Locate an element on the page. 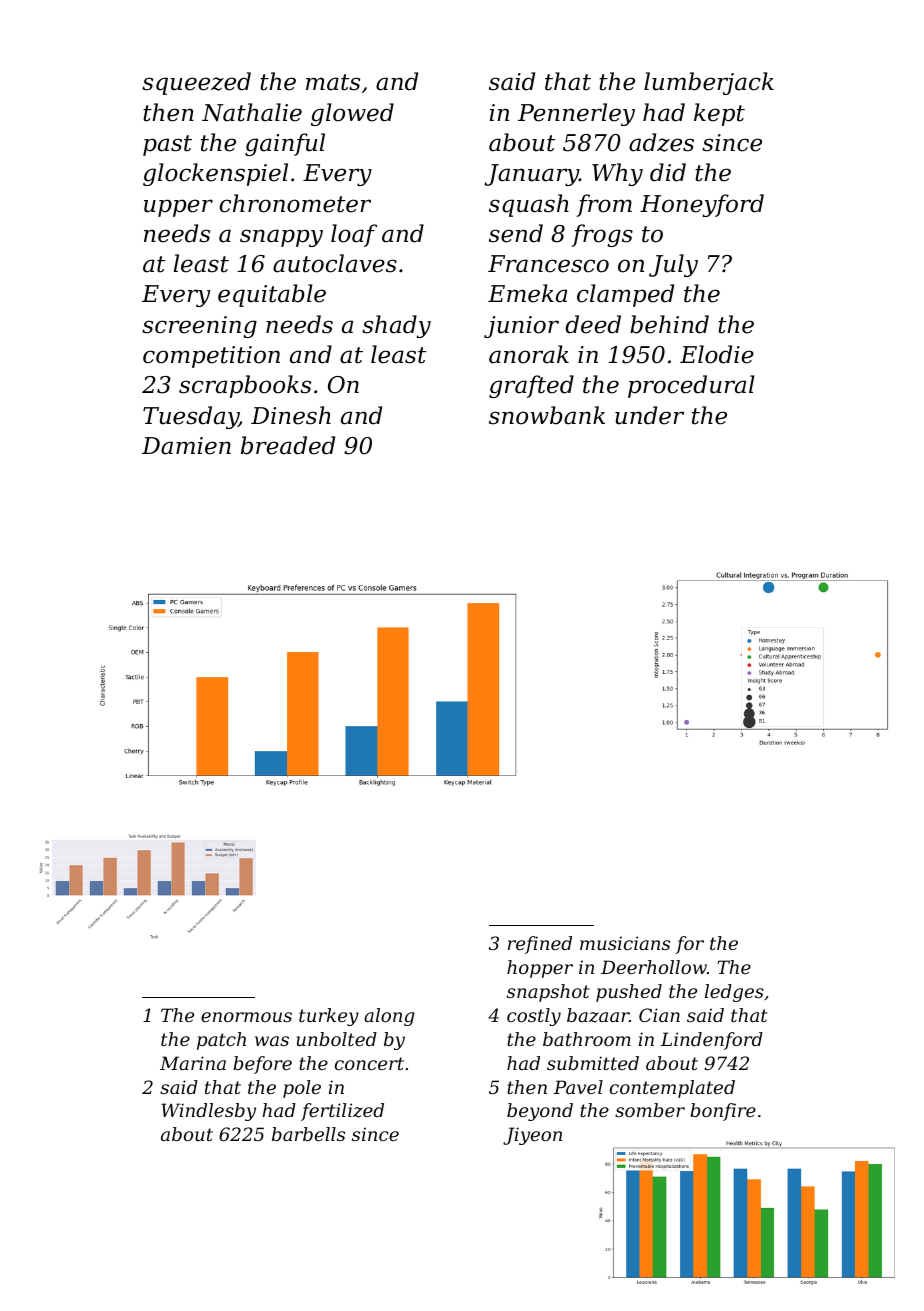  bonfire is located at coordinates (723, 1112).
